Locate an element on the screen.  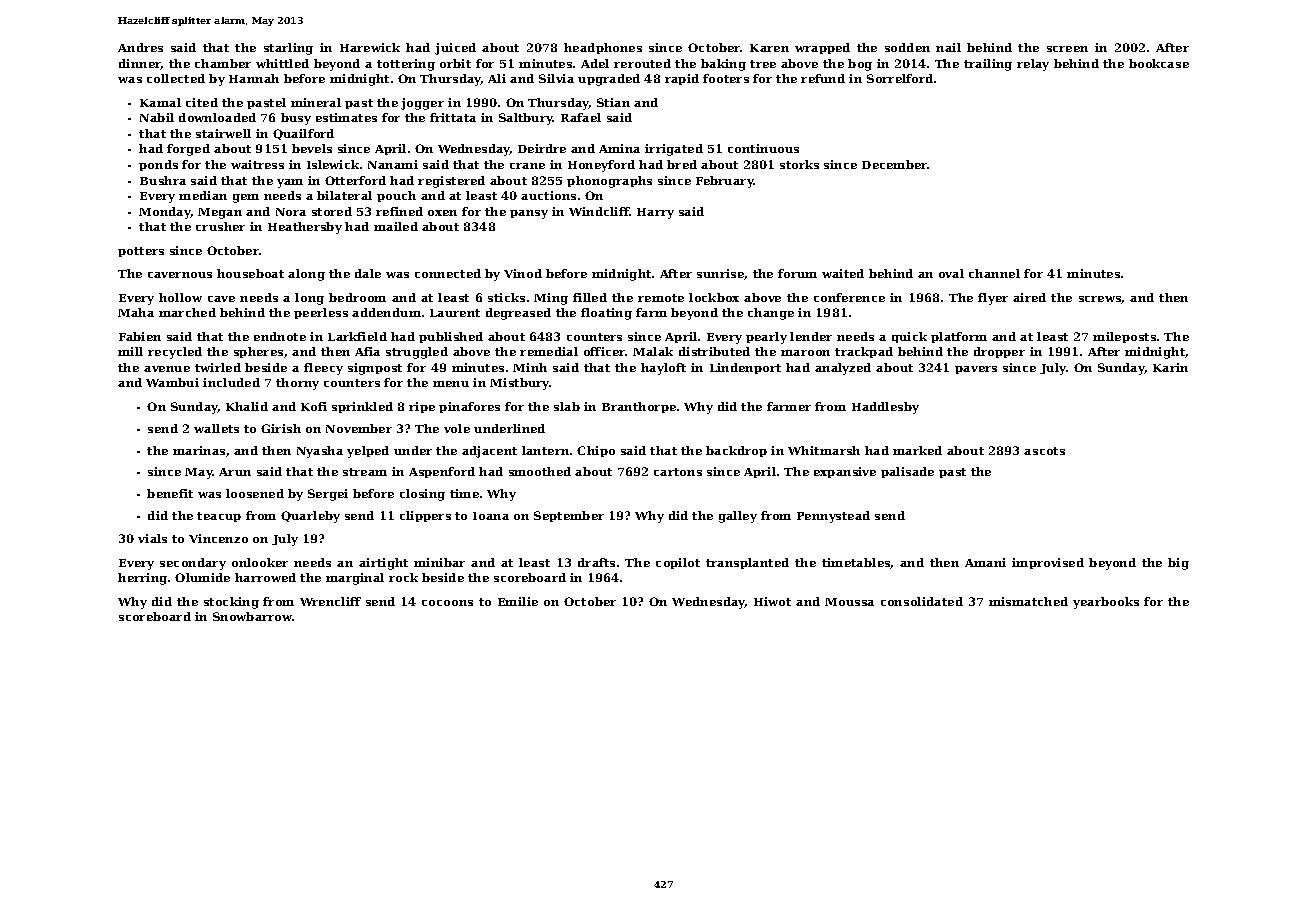
Pennystead is located at coordinates (833, 517).
